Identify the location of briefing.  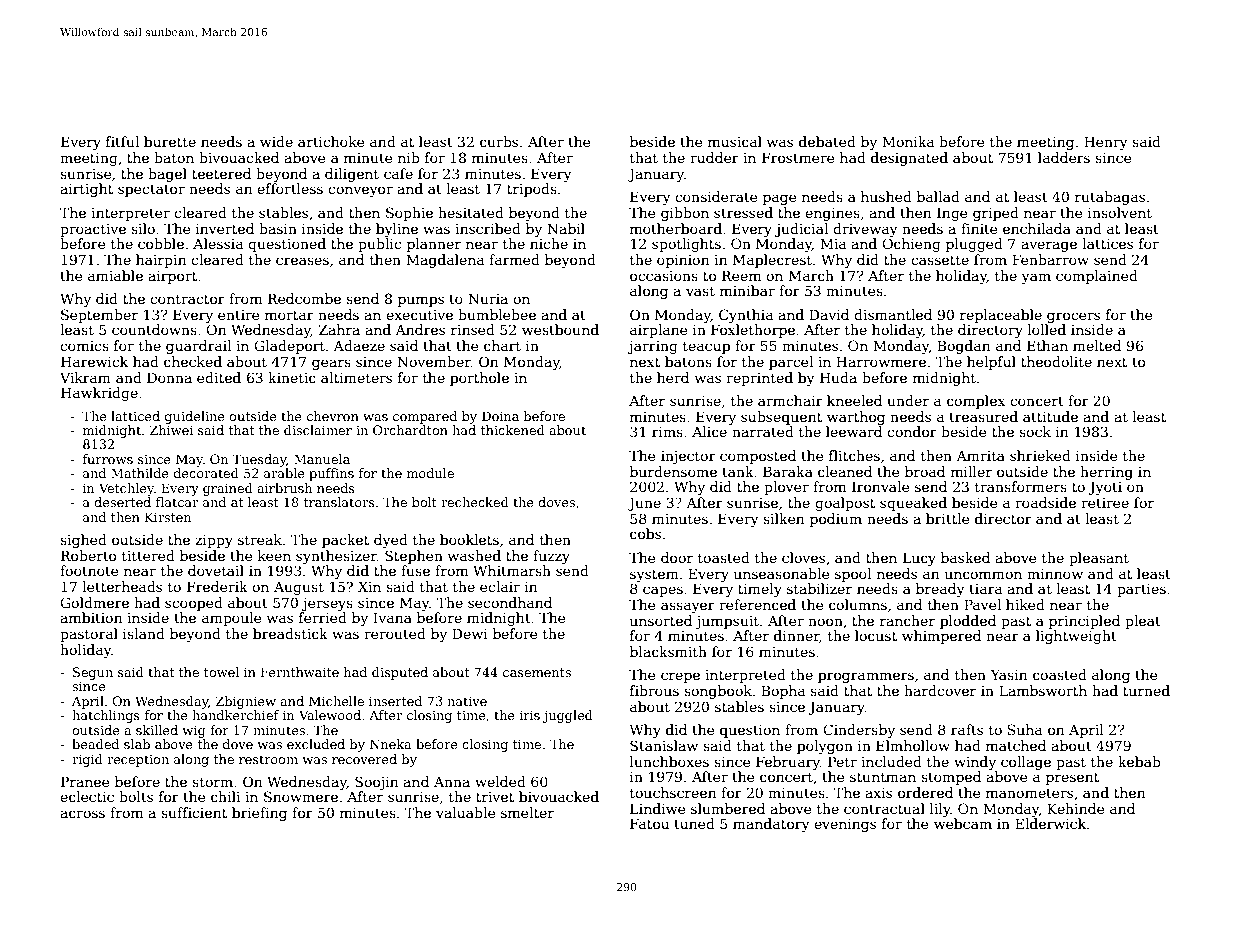
(259, 814).
